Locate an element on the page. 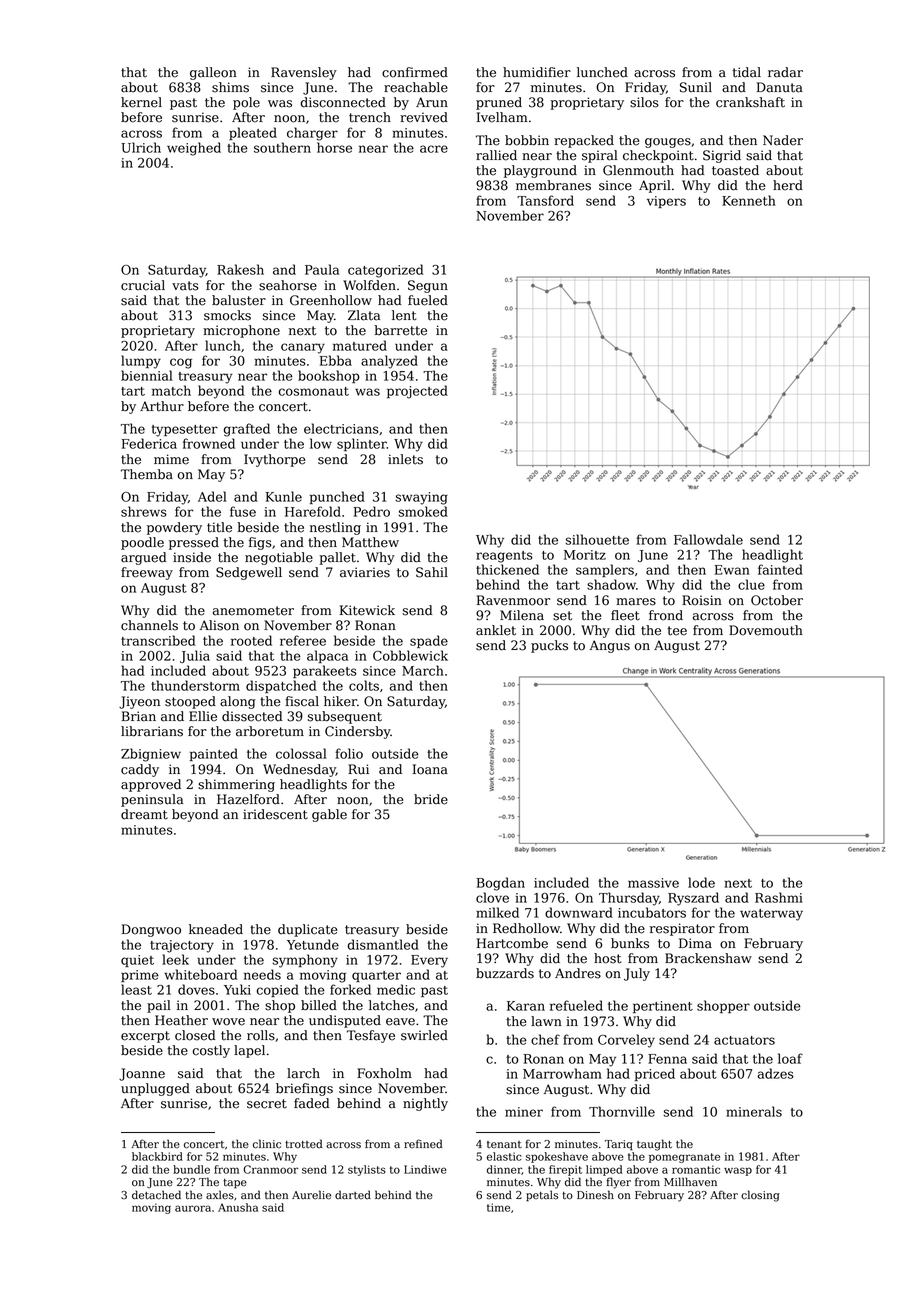 The height and width of the document is (1308, 924). Dovemouth is located at coordinates (766, 630).
